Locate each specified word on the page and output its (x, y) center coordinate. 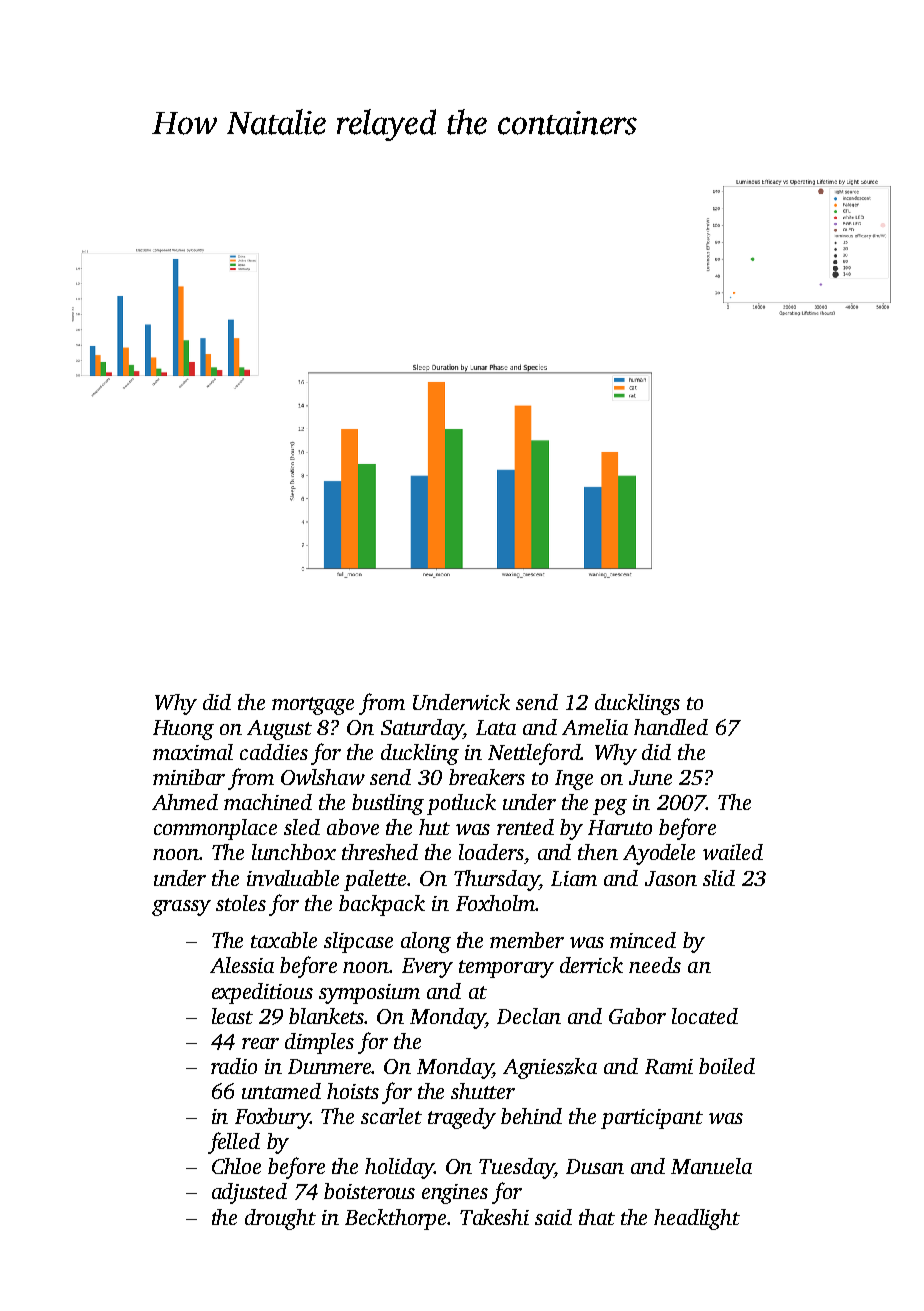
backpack (382, 905)
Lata (496, 727)
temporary (506, 969)
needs (655, 965)
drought (280, 1219)
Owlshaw (323, 777)
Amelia (595, 727)
